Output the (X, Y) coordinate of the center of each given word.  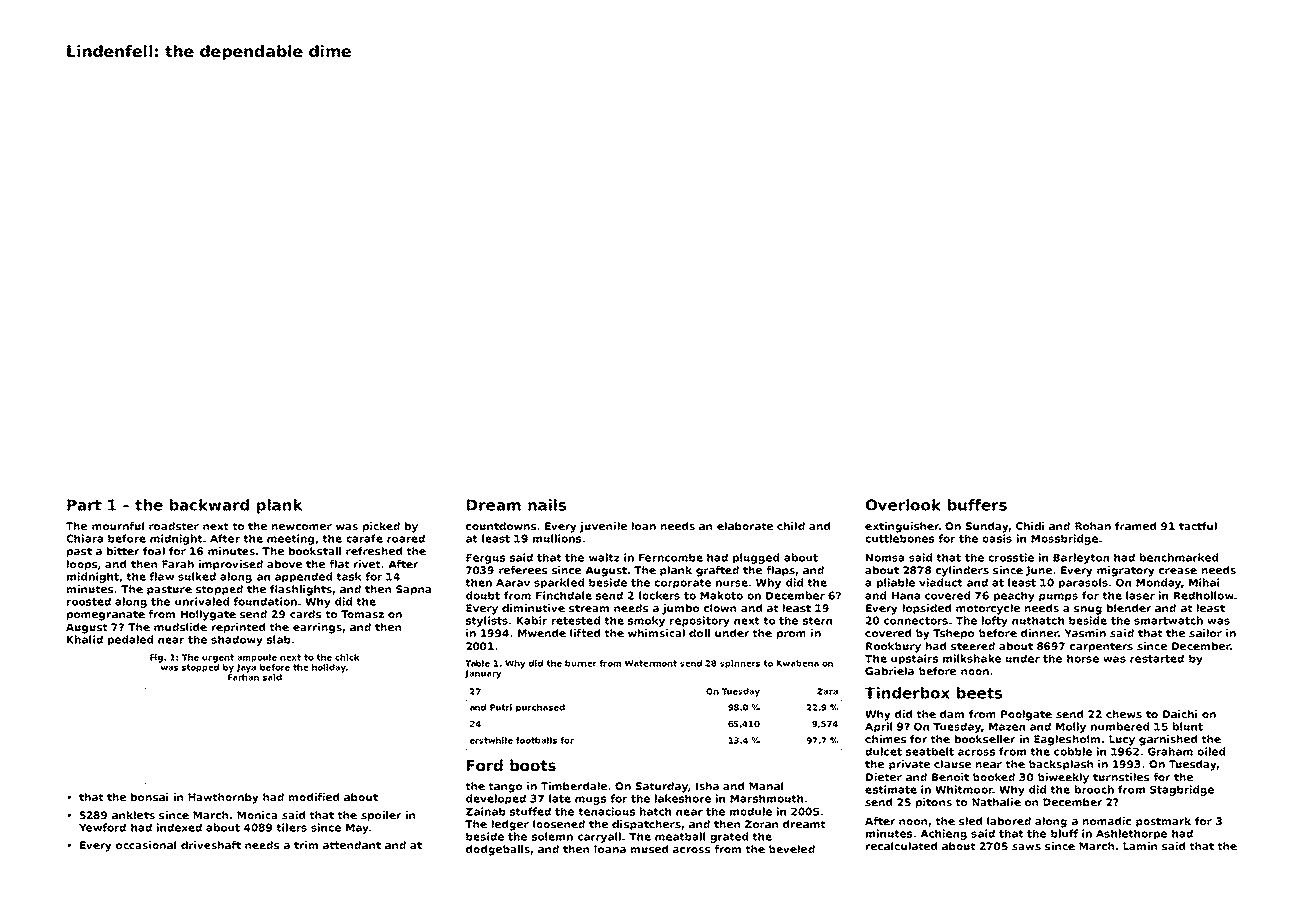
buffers (977, 505)
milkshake (972, 658)
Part (84, 505)
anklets (133, 815)
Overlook (903, 505)
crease (1178, 571)
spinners (740, 664)
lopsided (927, 609)
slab (279, 639)
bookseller (985, 739)
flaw (161, 576)
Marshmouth (766, 798)
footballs (536, 740)
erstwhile (491, 740)
